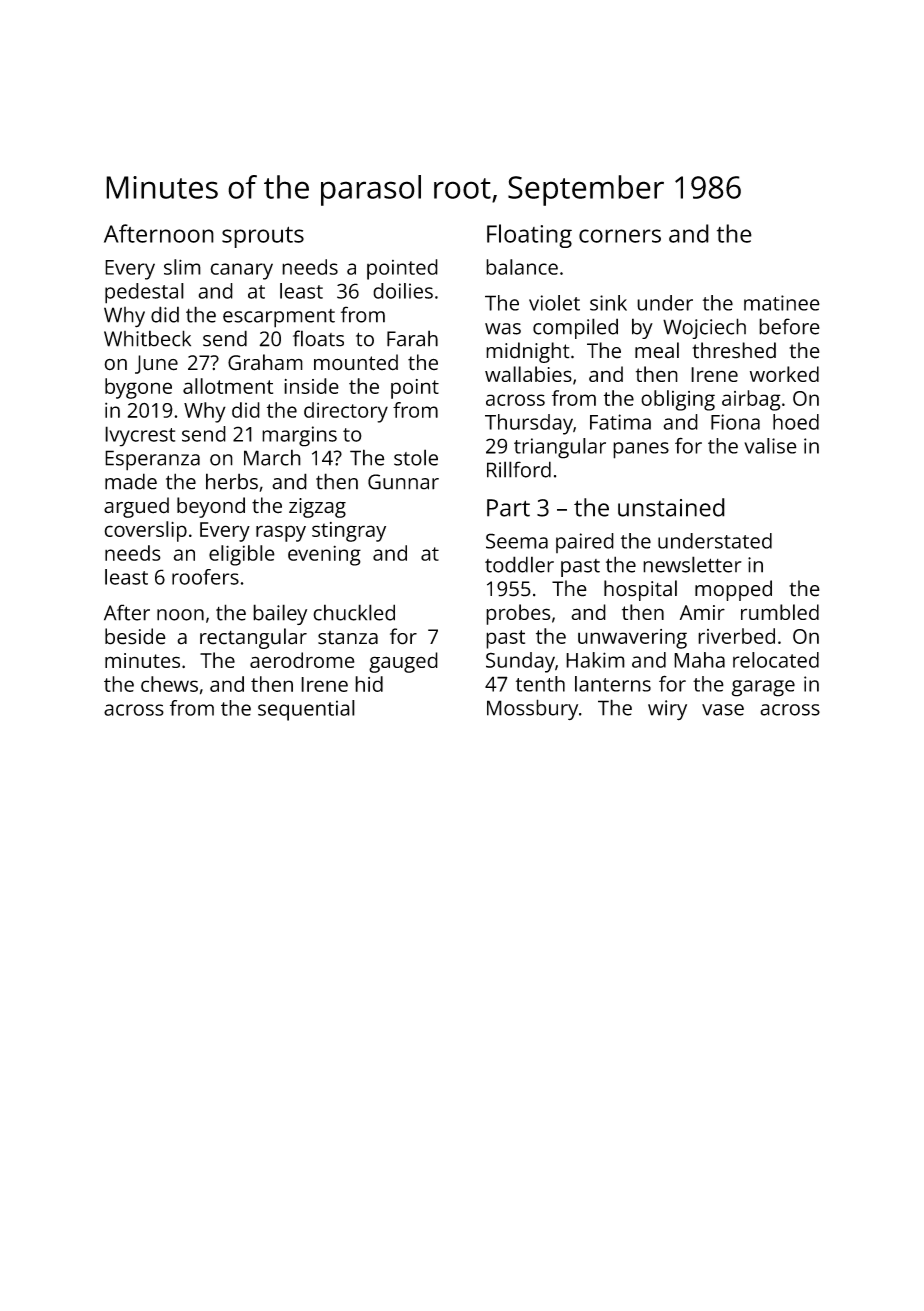  I want to click on balance, so click(522, 267).
